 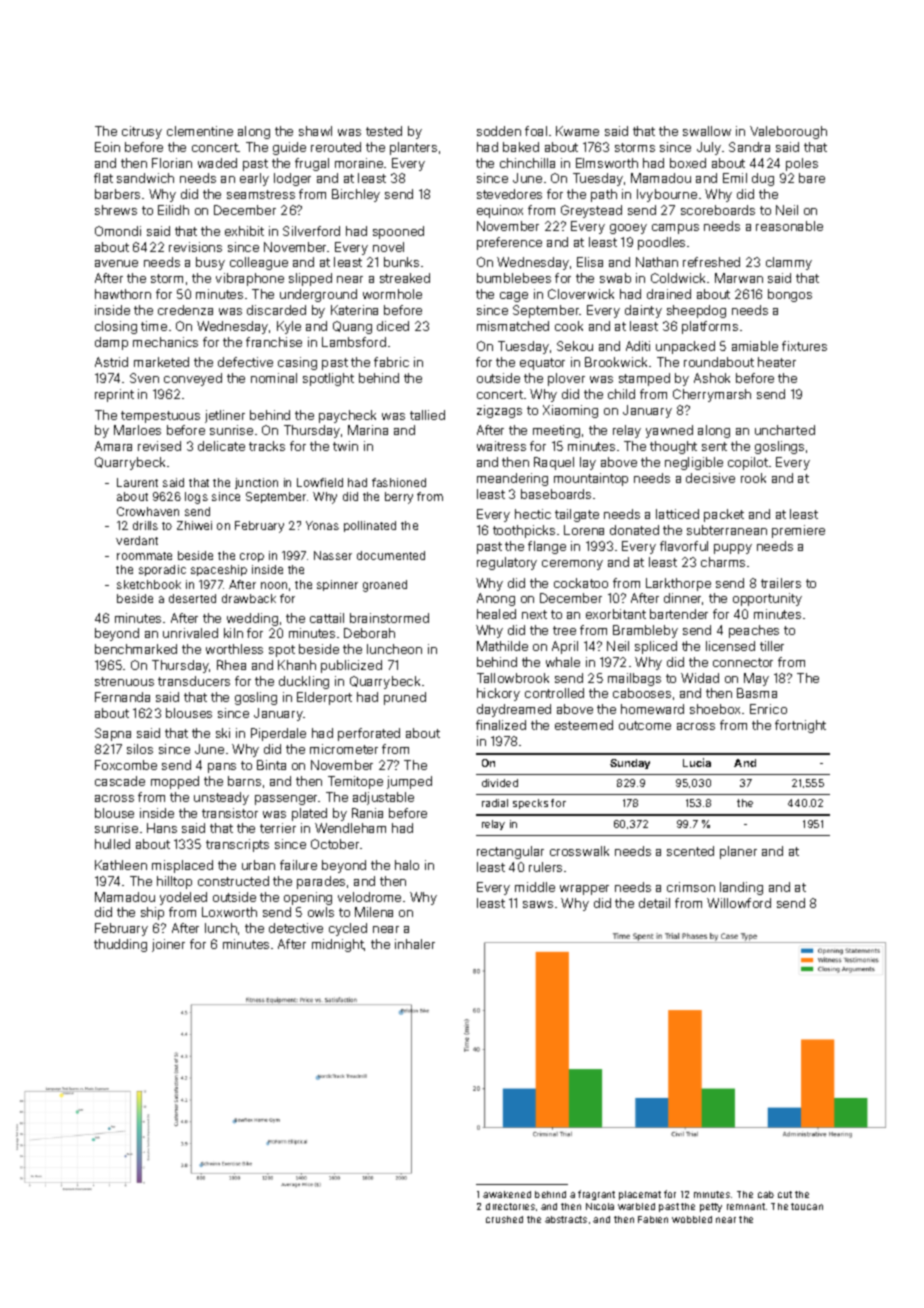 I want to click on rerouted, so click(x=336, y=147).
